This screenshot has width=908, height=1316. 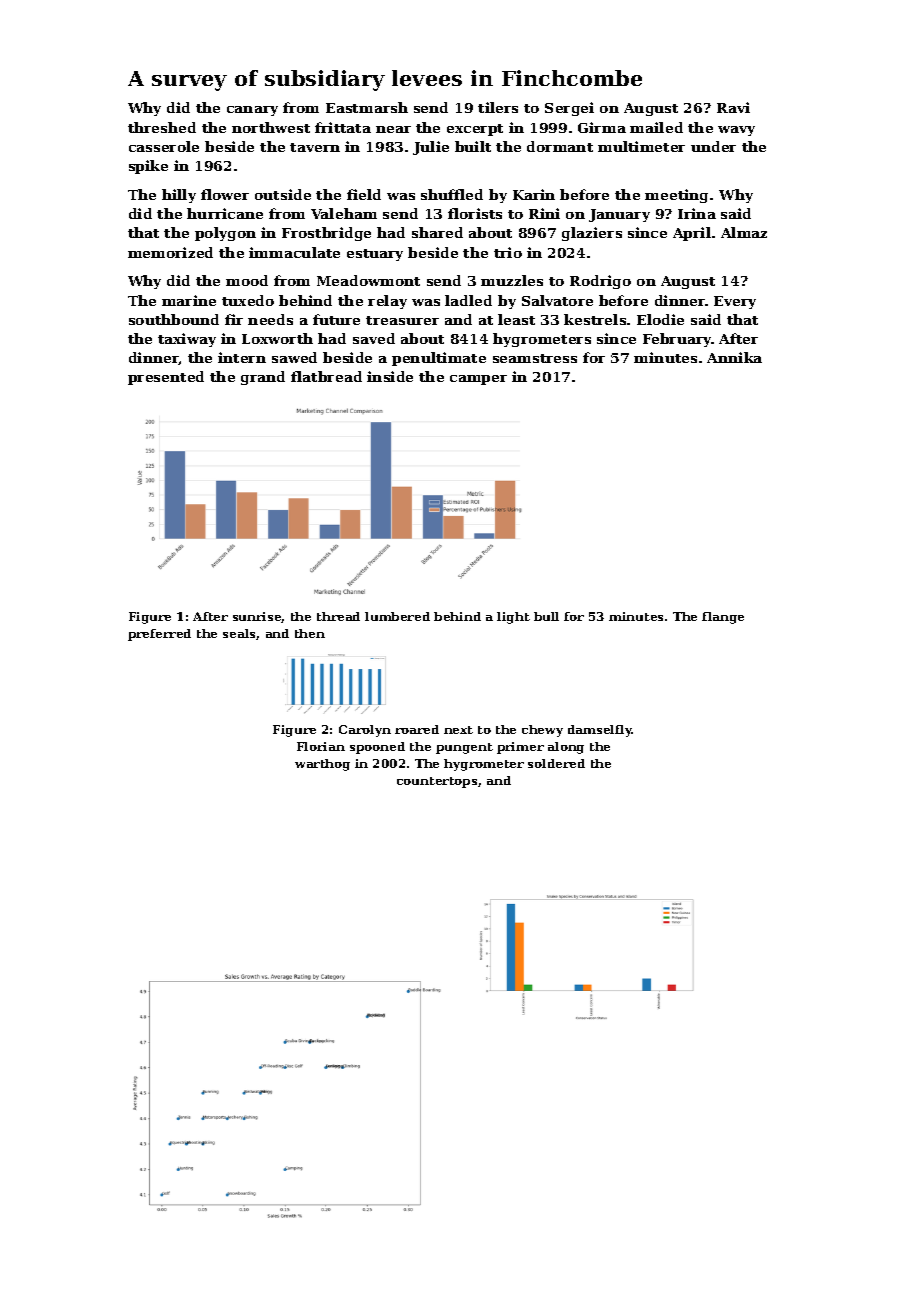 I want to click on shared, so click(x=437, y=232).
